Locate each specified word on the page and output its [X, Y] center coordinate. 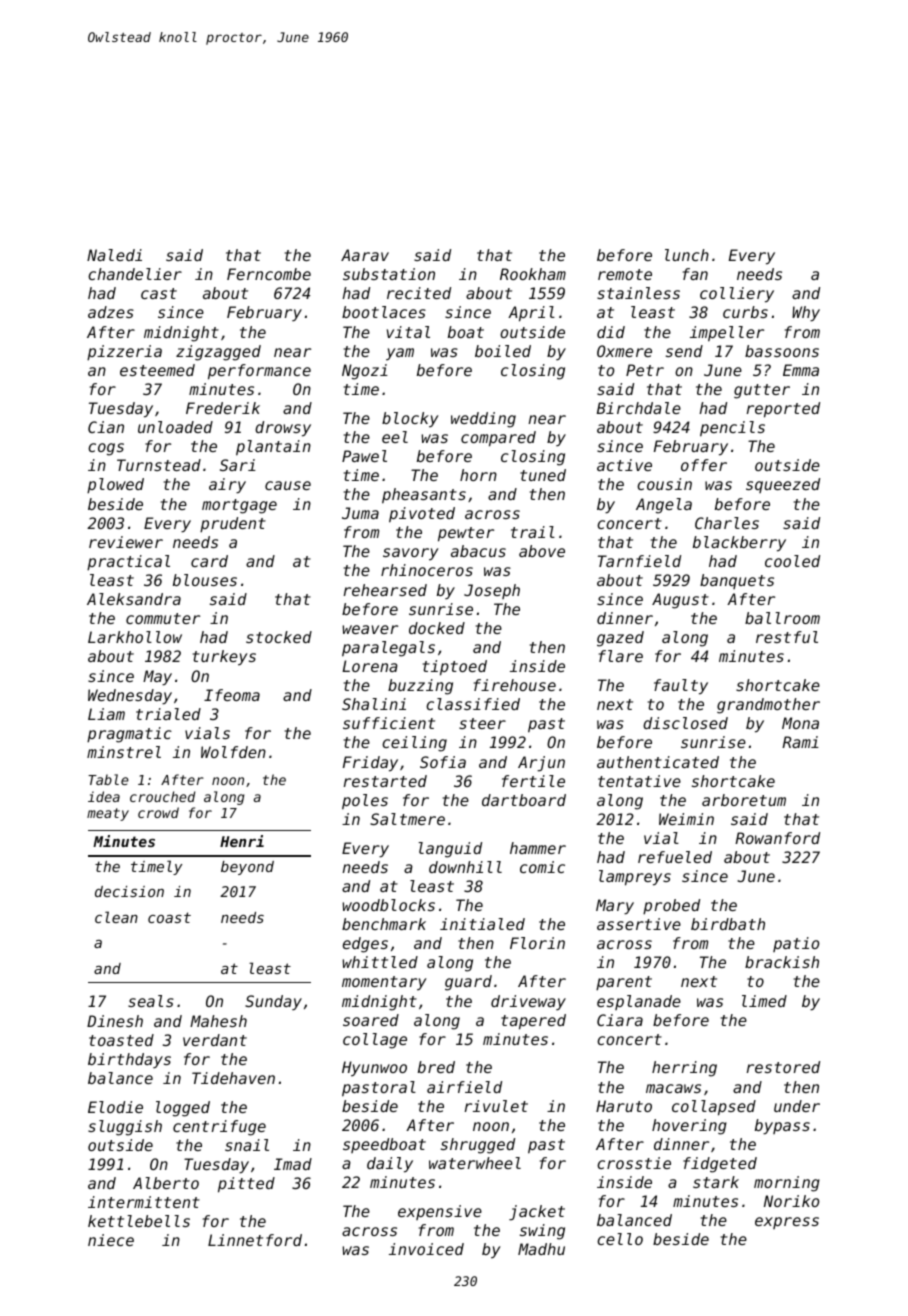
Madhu [541, 1249]
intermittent [144, 1202]
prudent [233, 524]
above [542, 551]
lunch [687, 255]
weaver [370, 629]
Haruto [624, 1106]
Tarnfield [639, 561]
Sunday [273, 1002]
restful [787, 637]
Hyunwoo [374, 1069]
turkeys [224, 658]
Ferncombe [269, 274]
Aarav [365, 255]
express [787, 1223]
